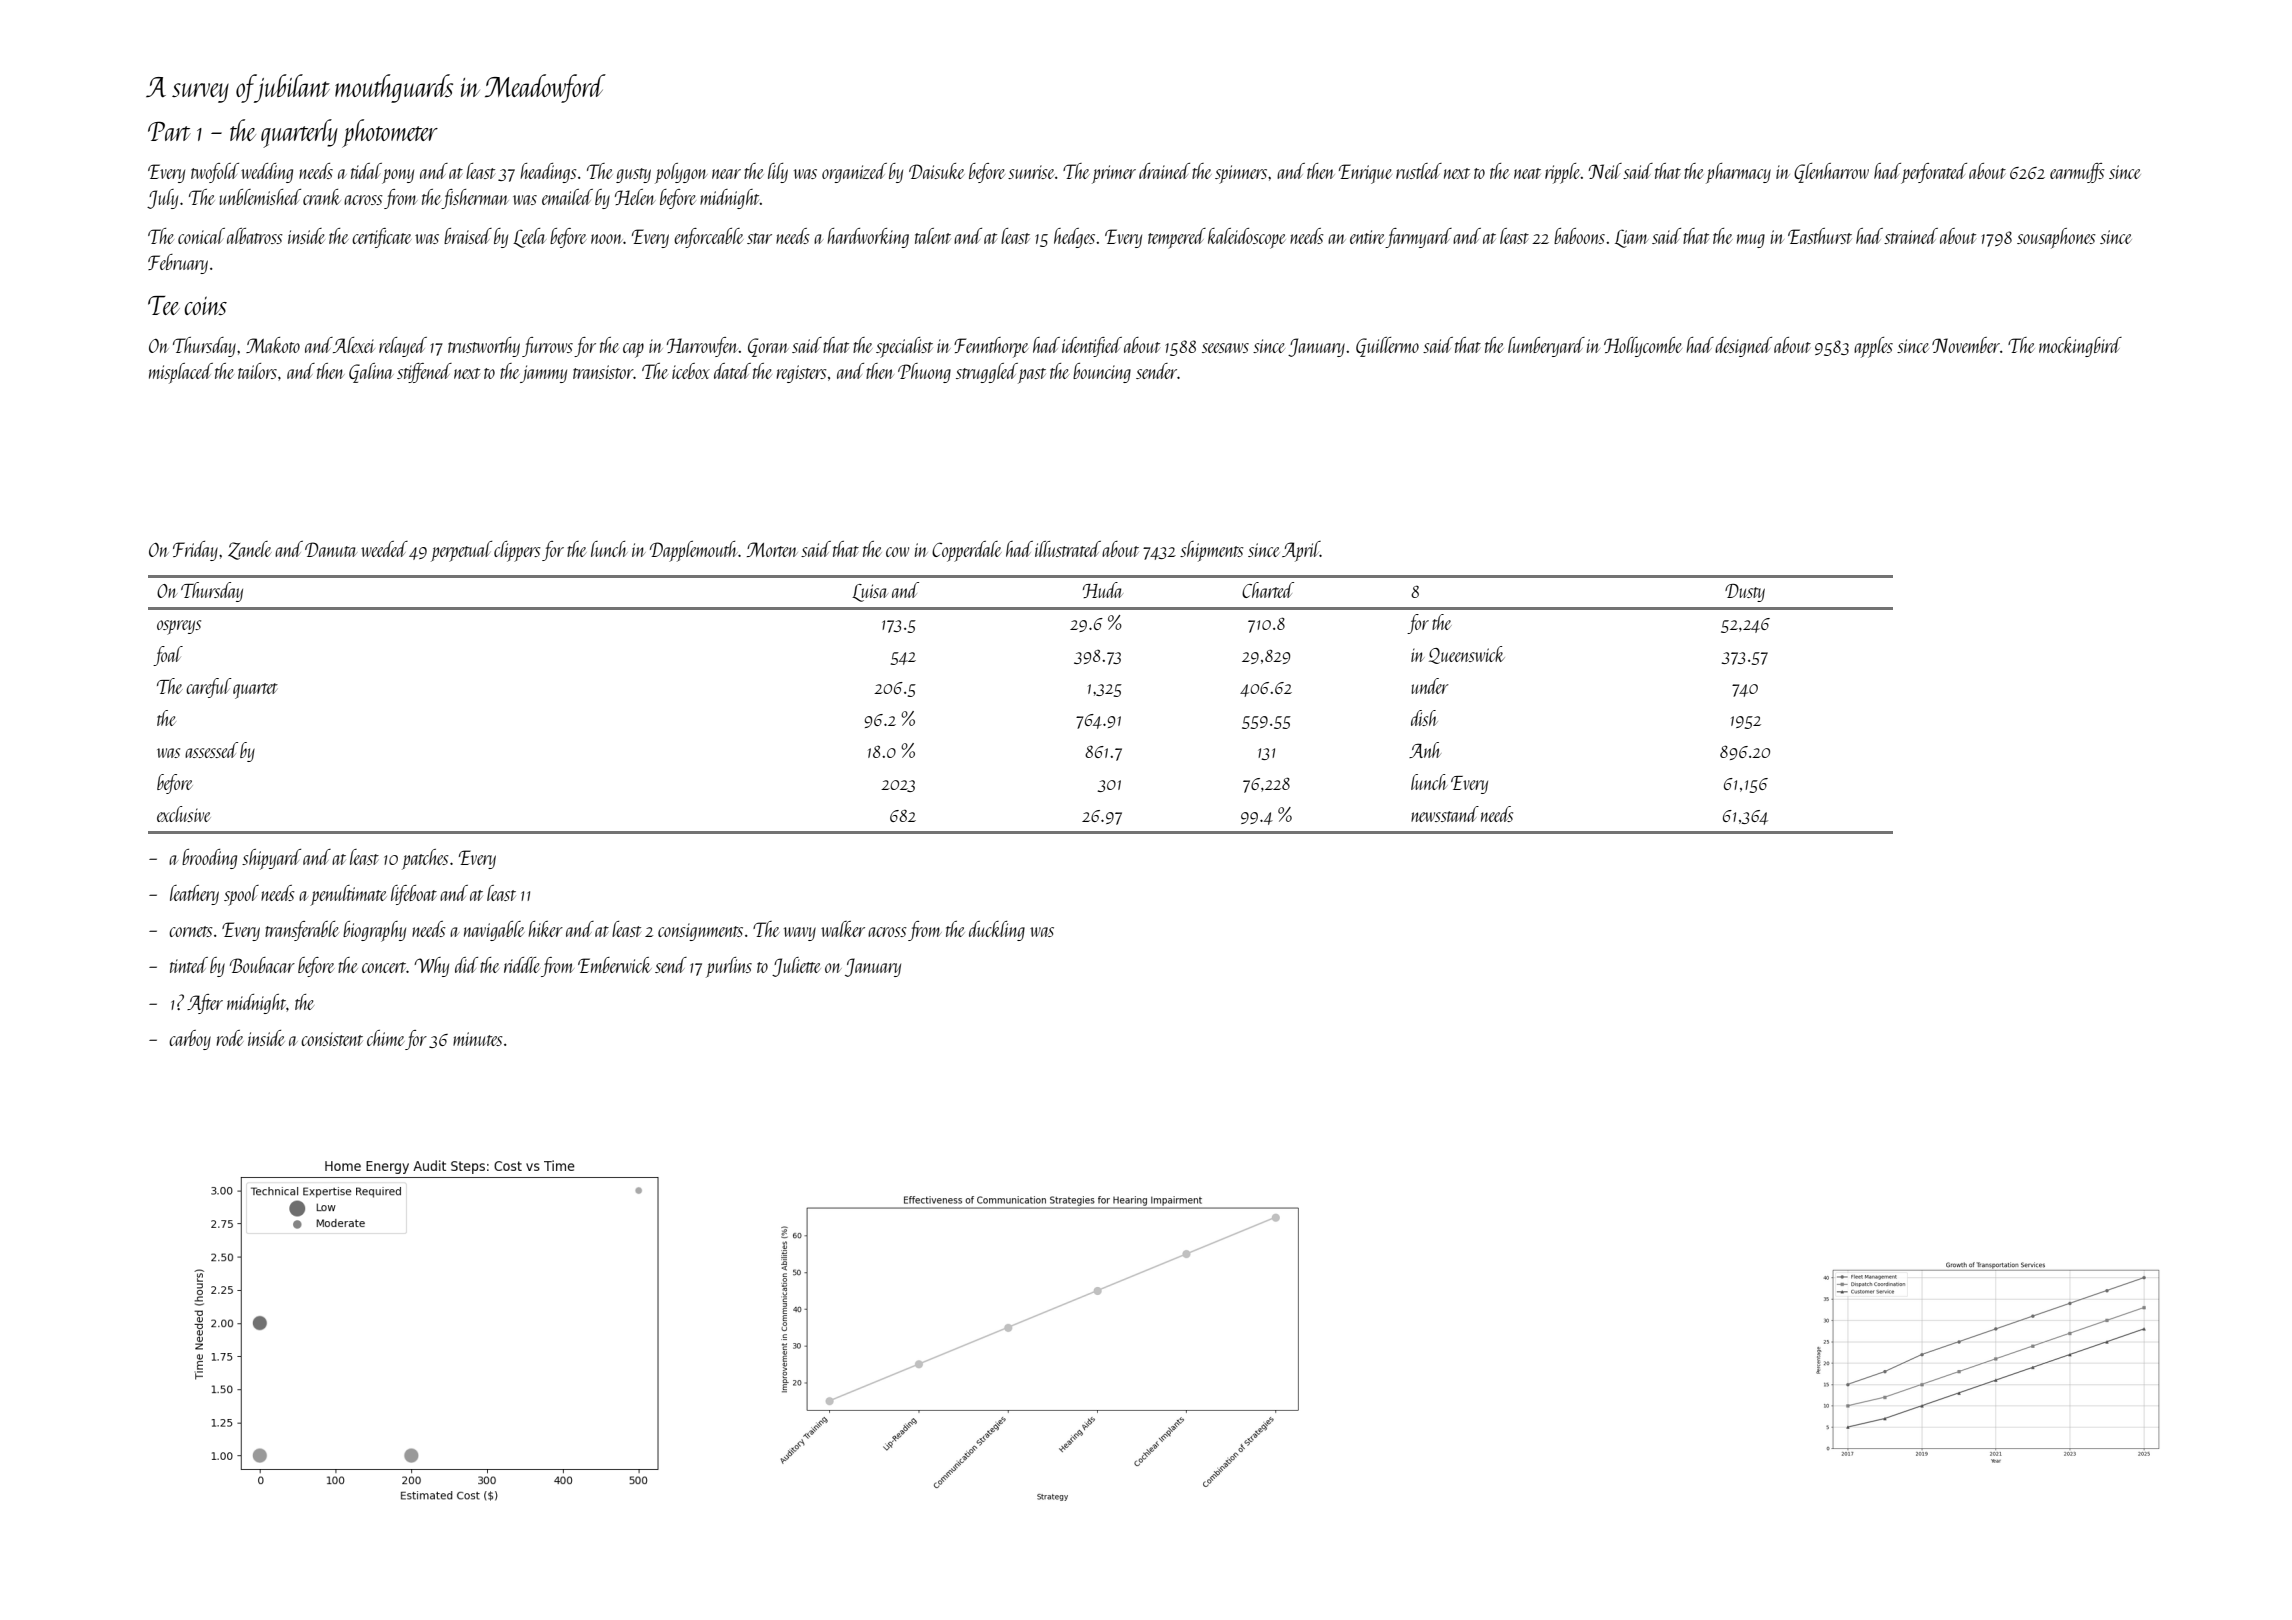  What do you see at coordinates (1738, 173) in the screenshot?
I see `pharmacy` at bounding box center [1738, 173].
